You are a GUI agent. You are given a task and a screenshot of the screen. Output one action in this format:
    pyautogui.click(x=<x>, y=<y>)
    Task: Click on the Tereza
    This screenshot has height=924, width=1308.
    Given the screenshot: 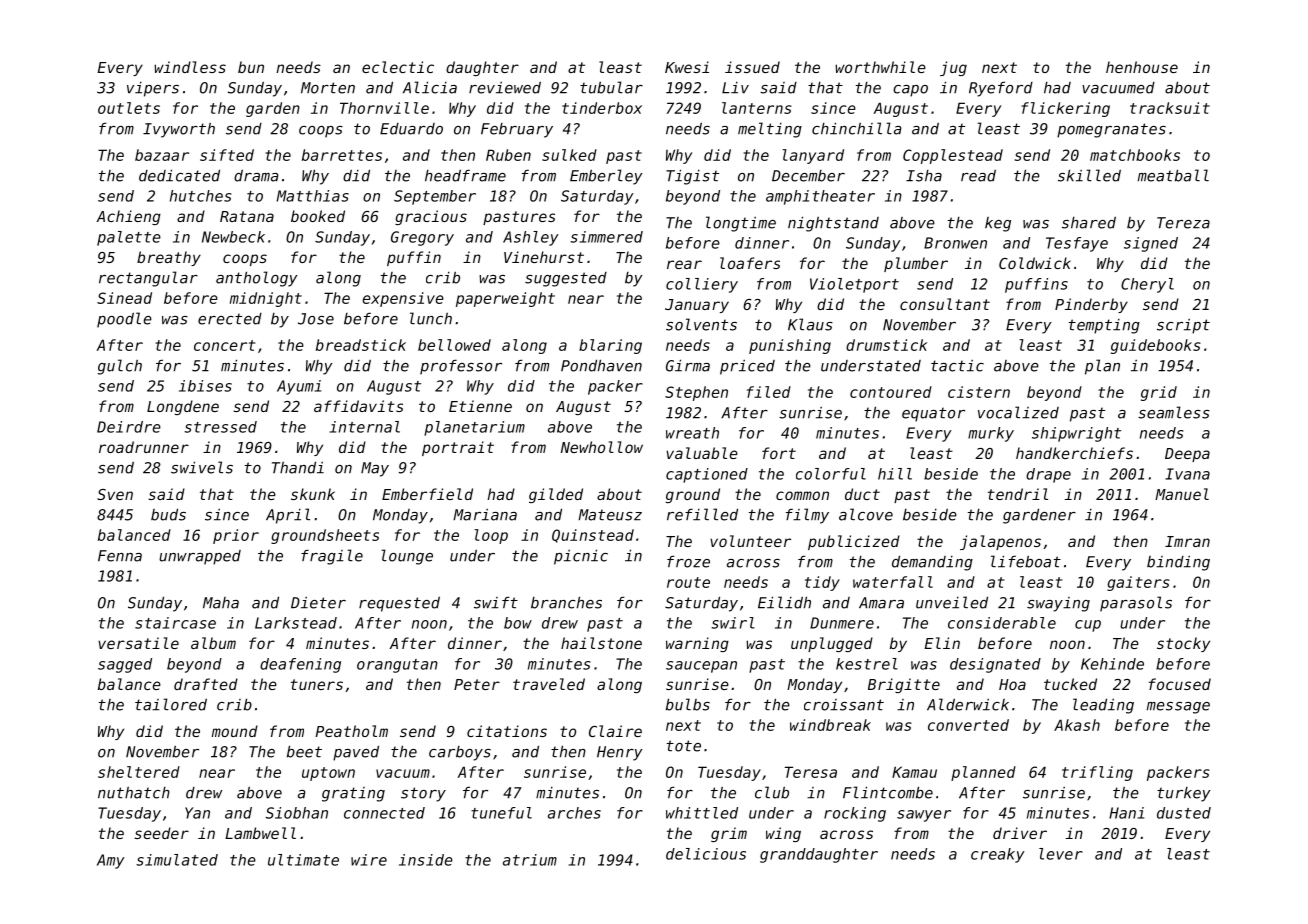 What is the action you would take?
    pyautogui.click(x=1183, y=223)
